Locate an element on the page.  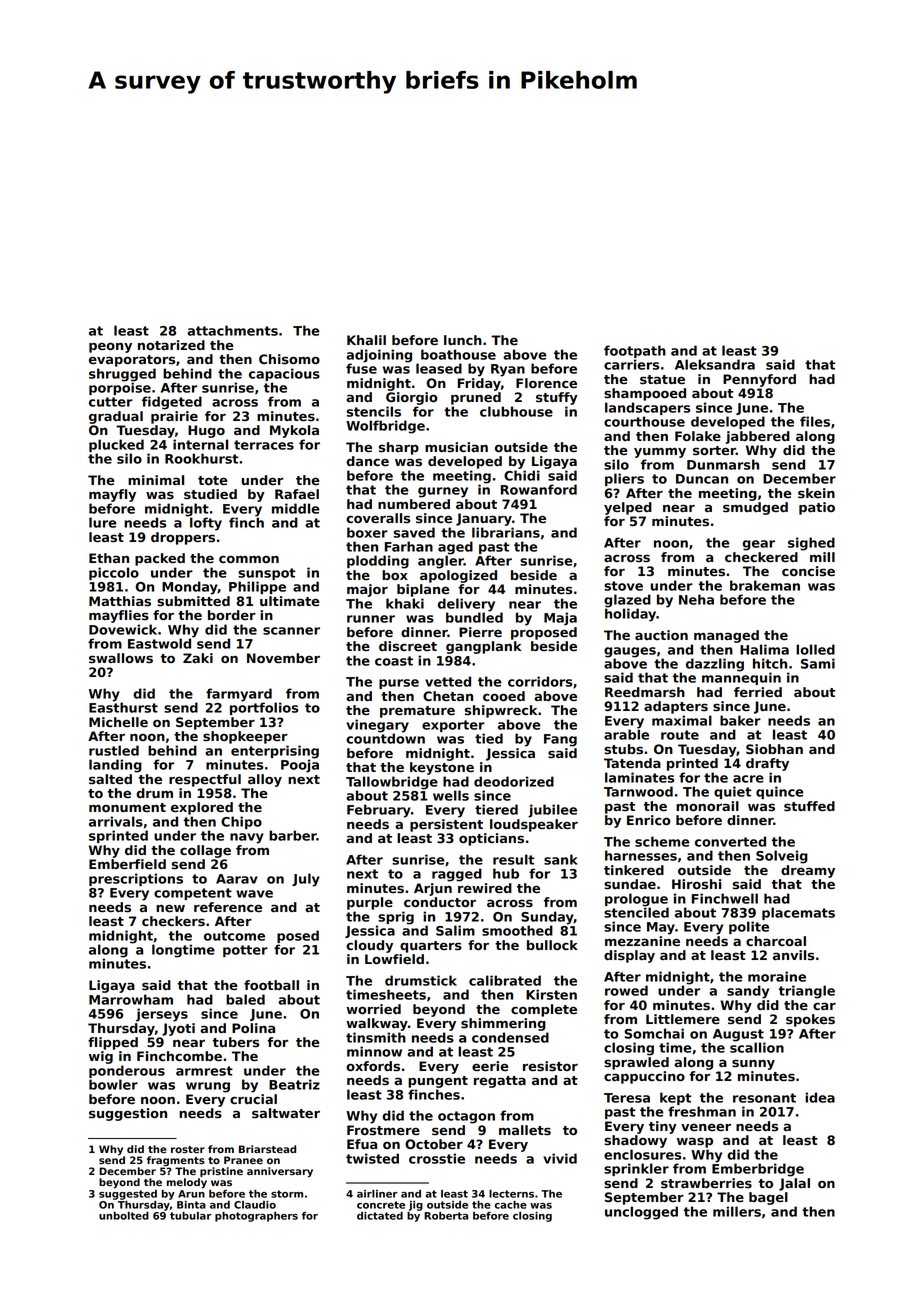
lolled is located at coordinates (815, 649).
